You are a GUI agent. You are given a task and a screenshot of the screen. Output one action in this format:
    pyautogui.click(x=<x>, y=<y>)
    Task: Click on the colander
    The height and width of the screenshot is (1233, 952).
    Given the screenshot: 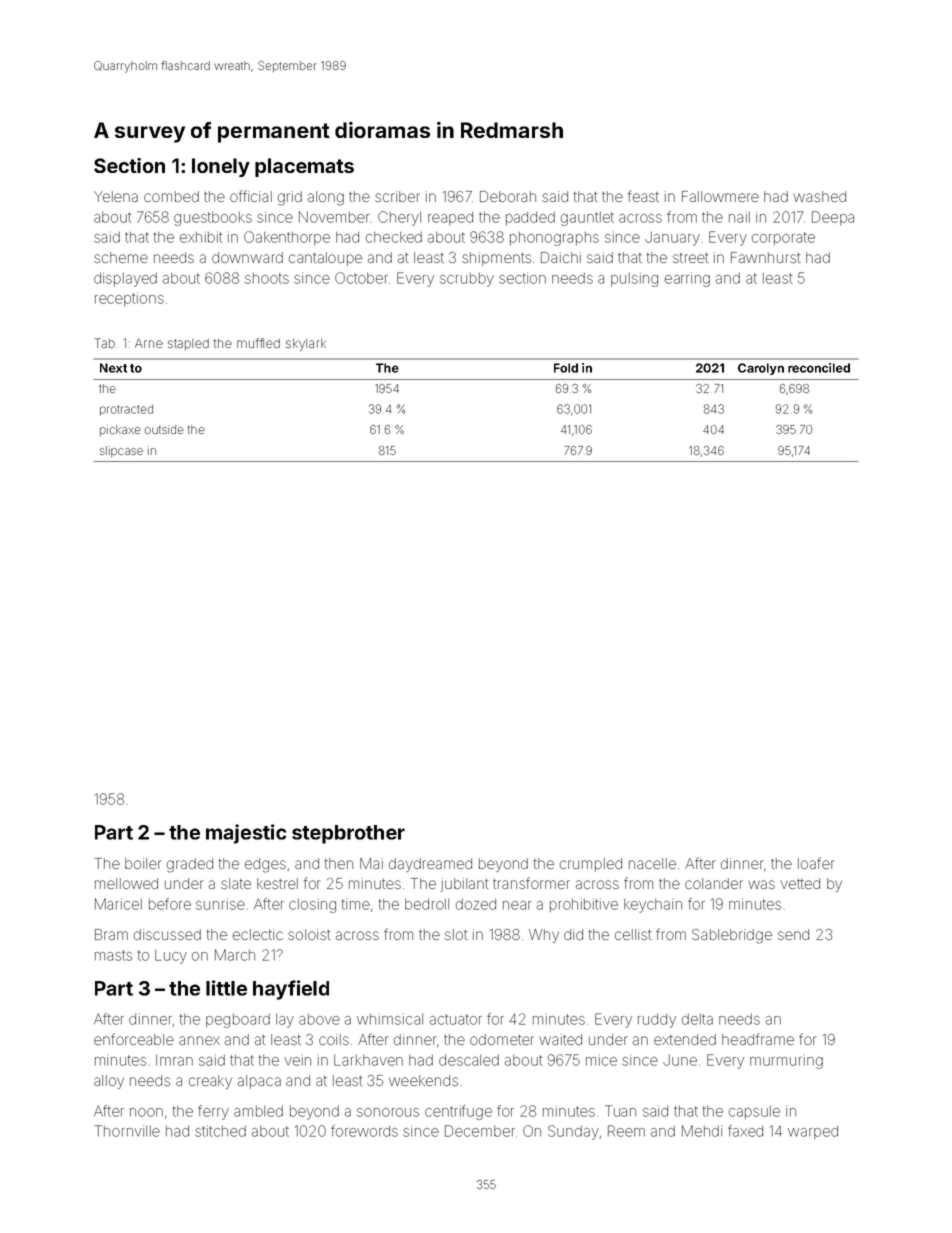 What is the action you would take?
    pyautogui.click(x=714, y=883)
